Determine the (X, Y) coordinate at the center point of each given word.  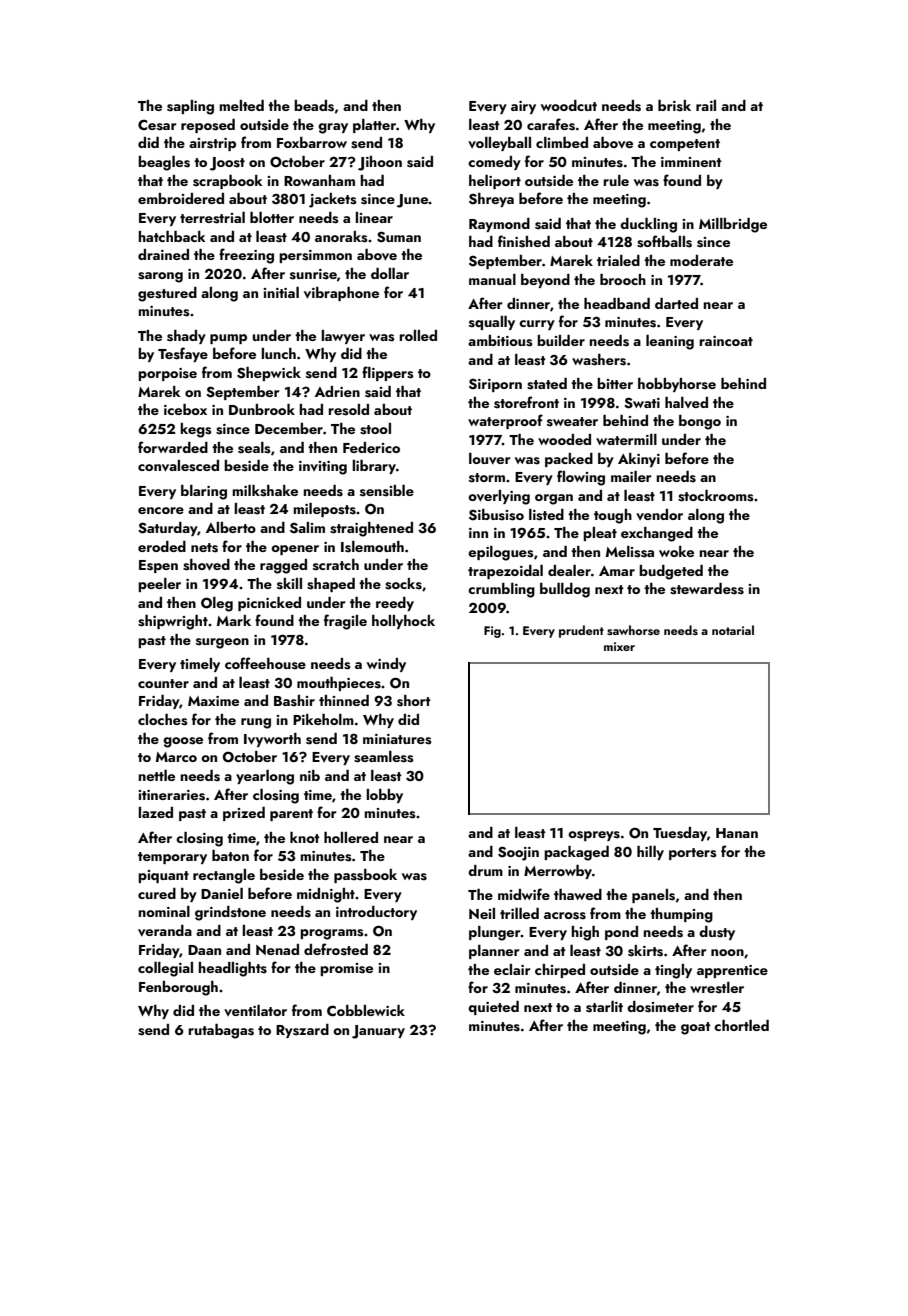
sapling (190, 107)
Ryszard (302, 1031)
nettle (156, 775)
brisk (674, 106)
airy (523, 107)
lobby (384, 796)
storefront (526, 402)
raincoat (726, 341)
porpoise (167, 374)
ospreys (594, 836)
